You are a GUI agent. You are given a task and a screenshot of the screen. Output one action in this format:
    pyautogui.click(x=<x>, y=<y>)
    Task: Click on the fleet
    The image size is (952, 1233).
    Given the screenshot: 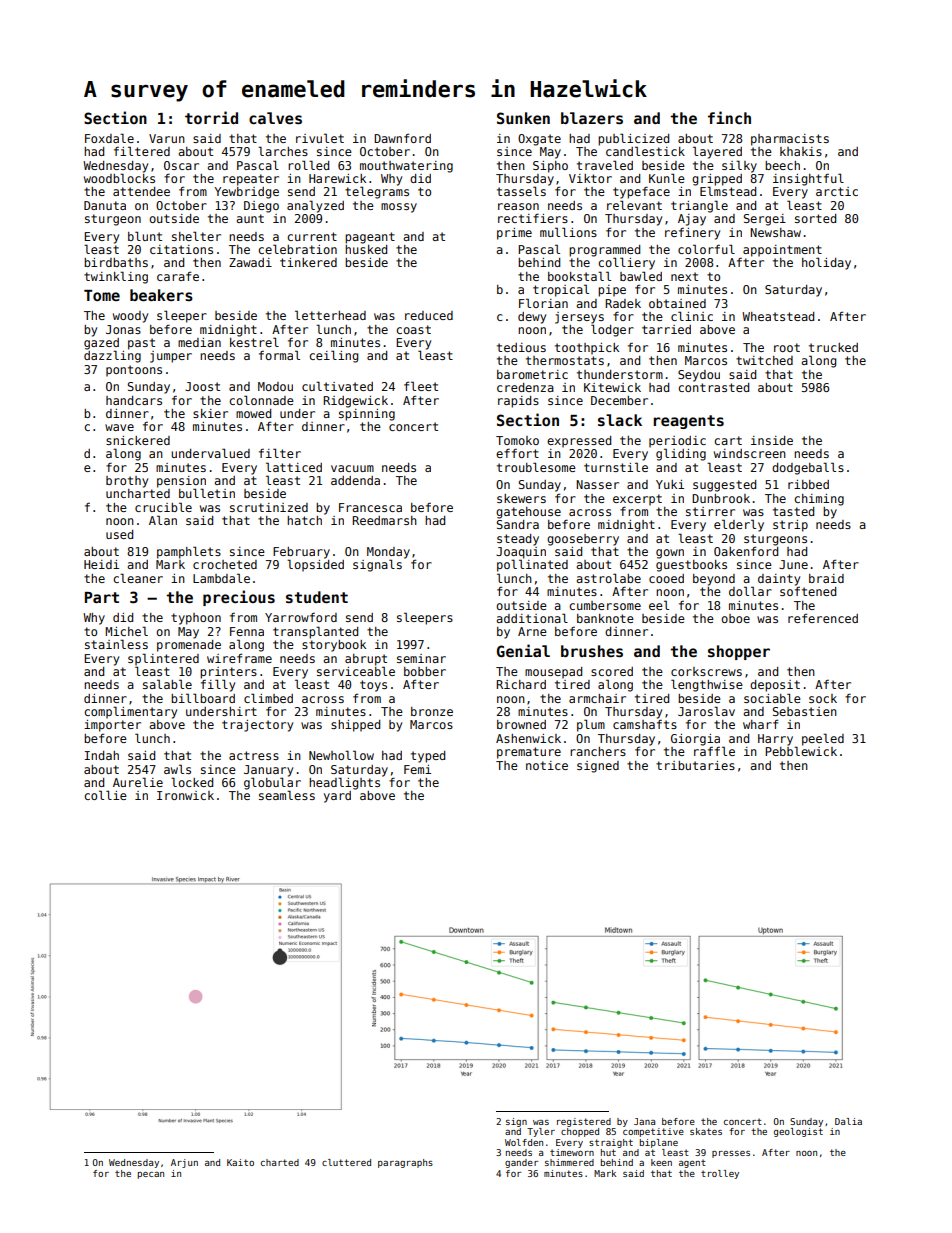 What is the action you would take?
    pyautogui.click(x=421, y=386)
